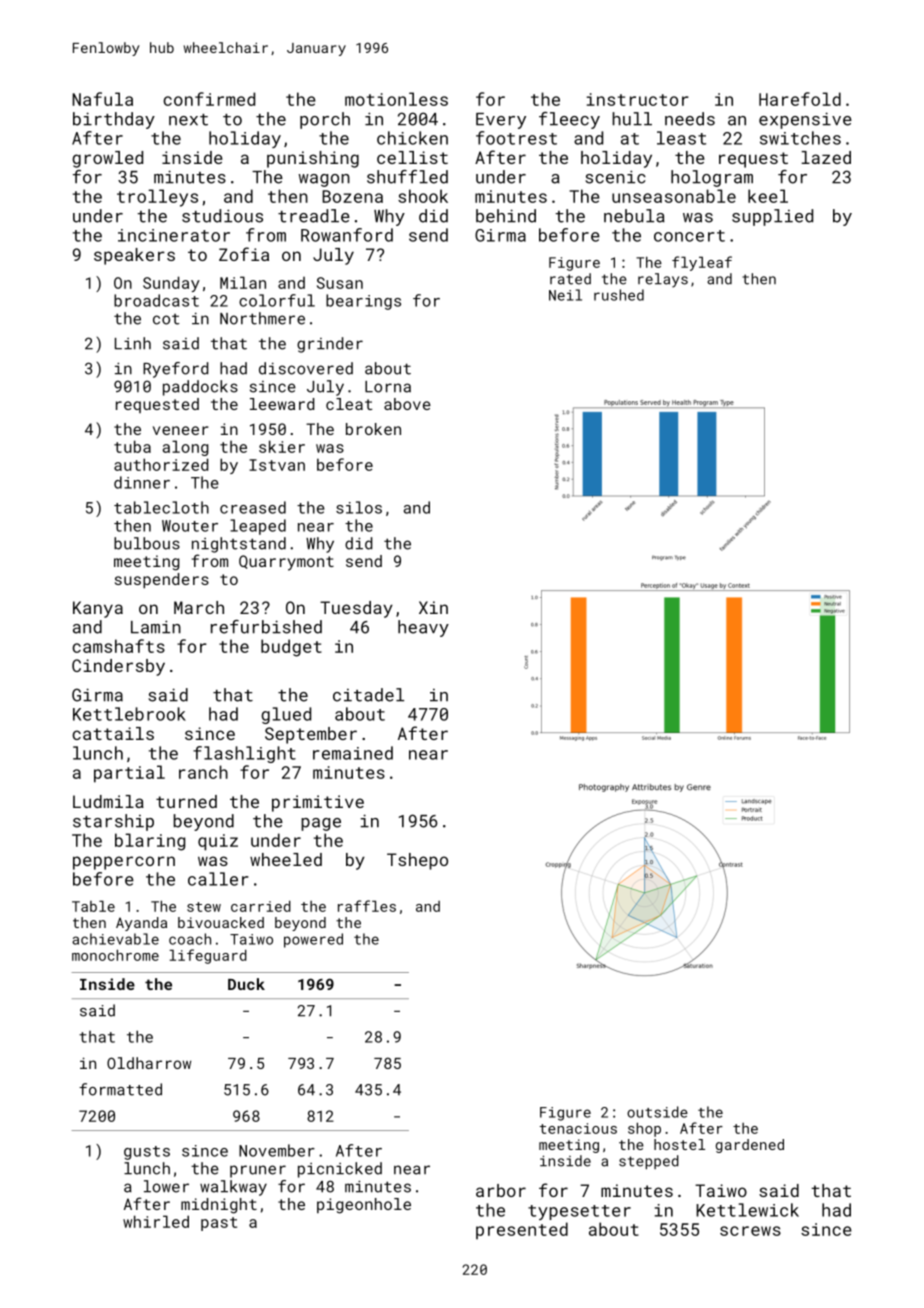  Describe the element at coordinates (826, 157) in the page. I see `lazed` at that location.
